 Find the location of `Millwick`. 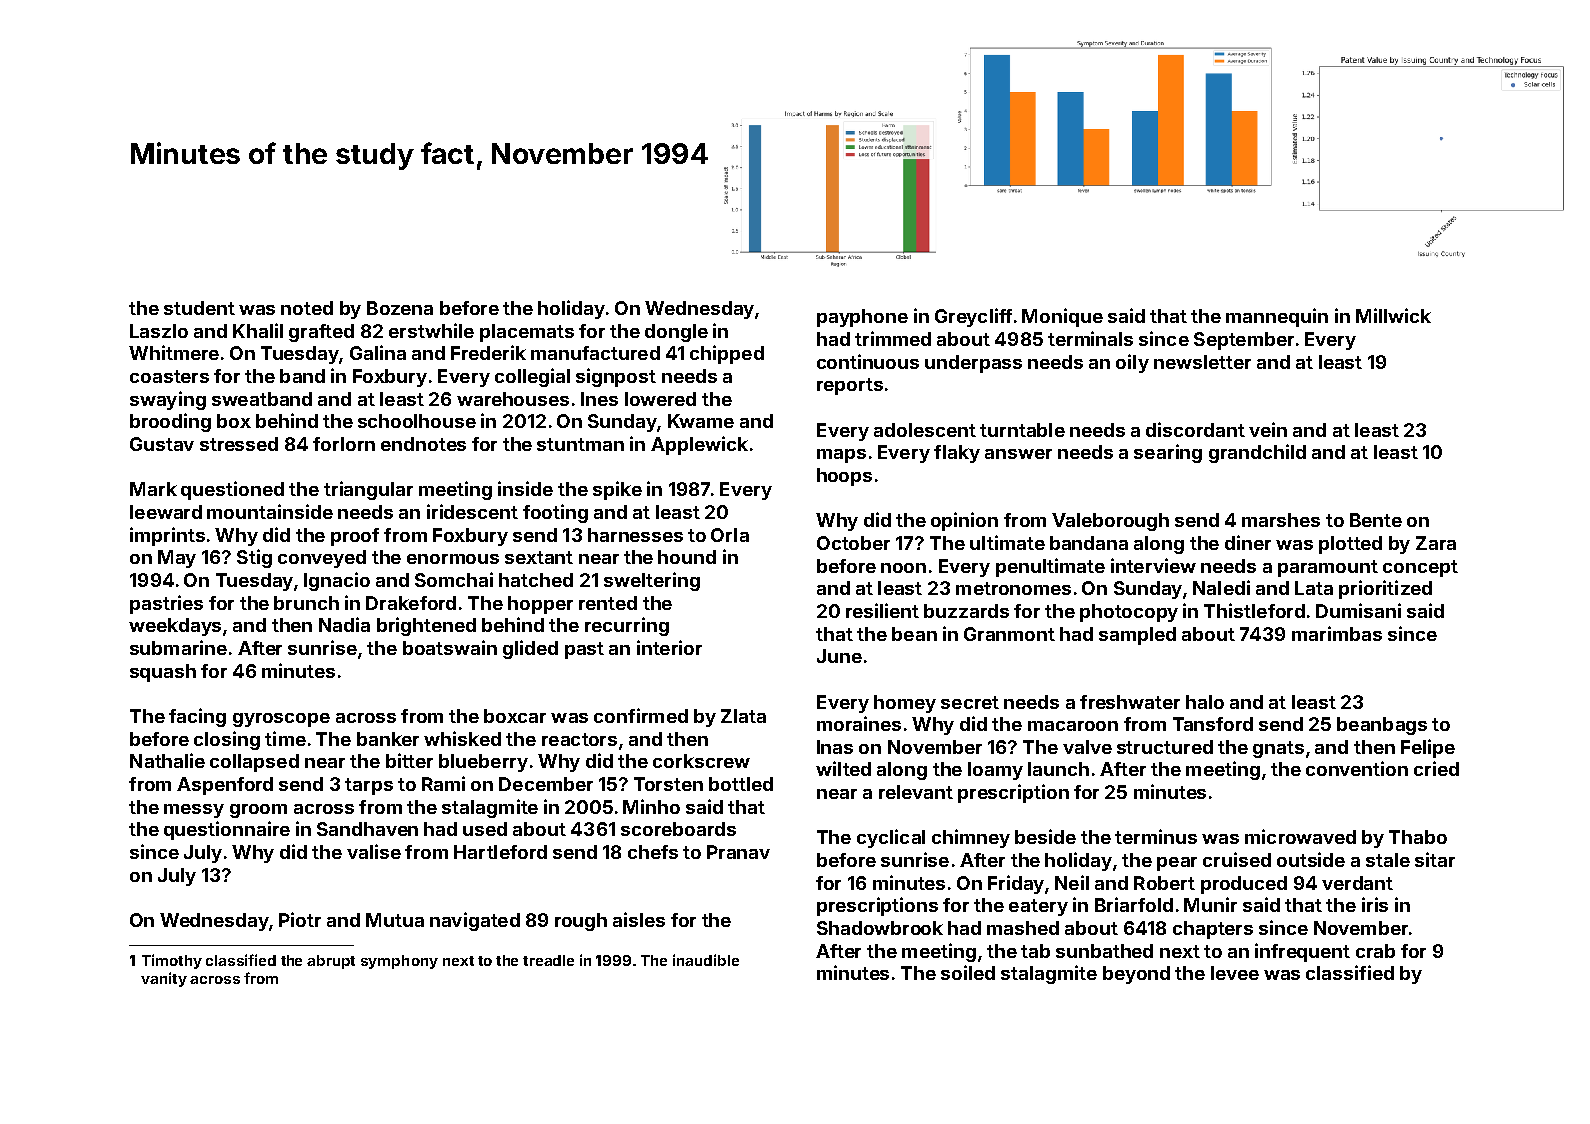

Millwick is located at coordinates (1393, 315).
